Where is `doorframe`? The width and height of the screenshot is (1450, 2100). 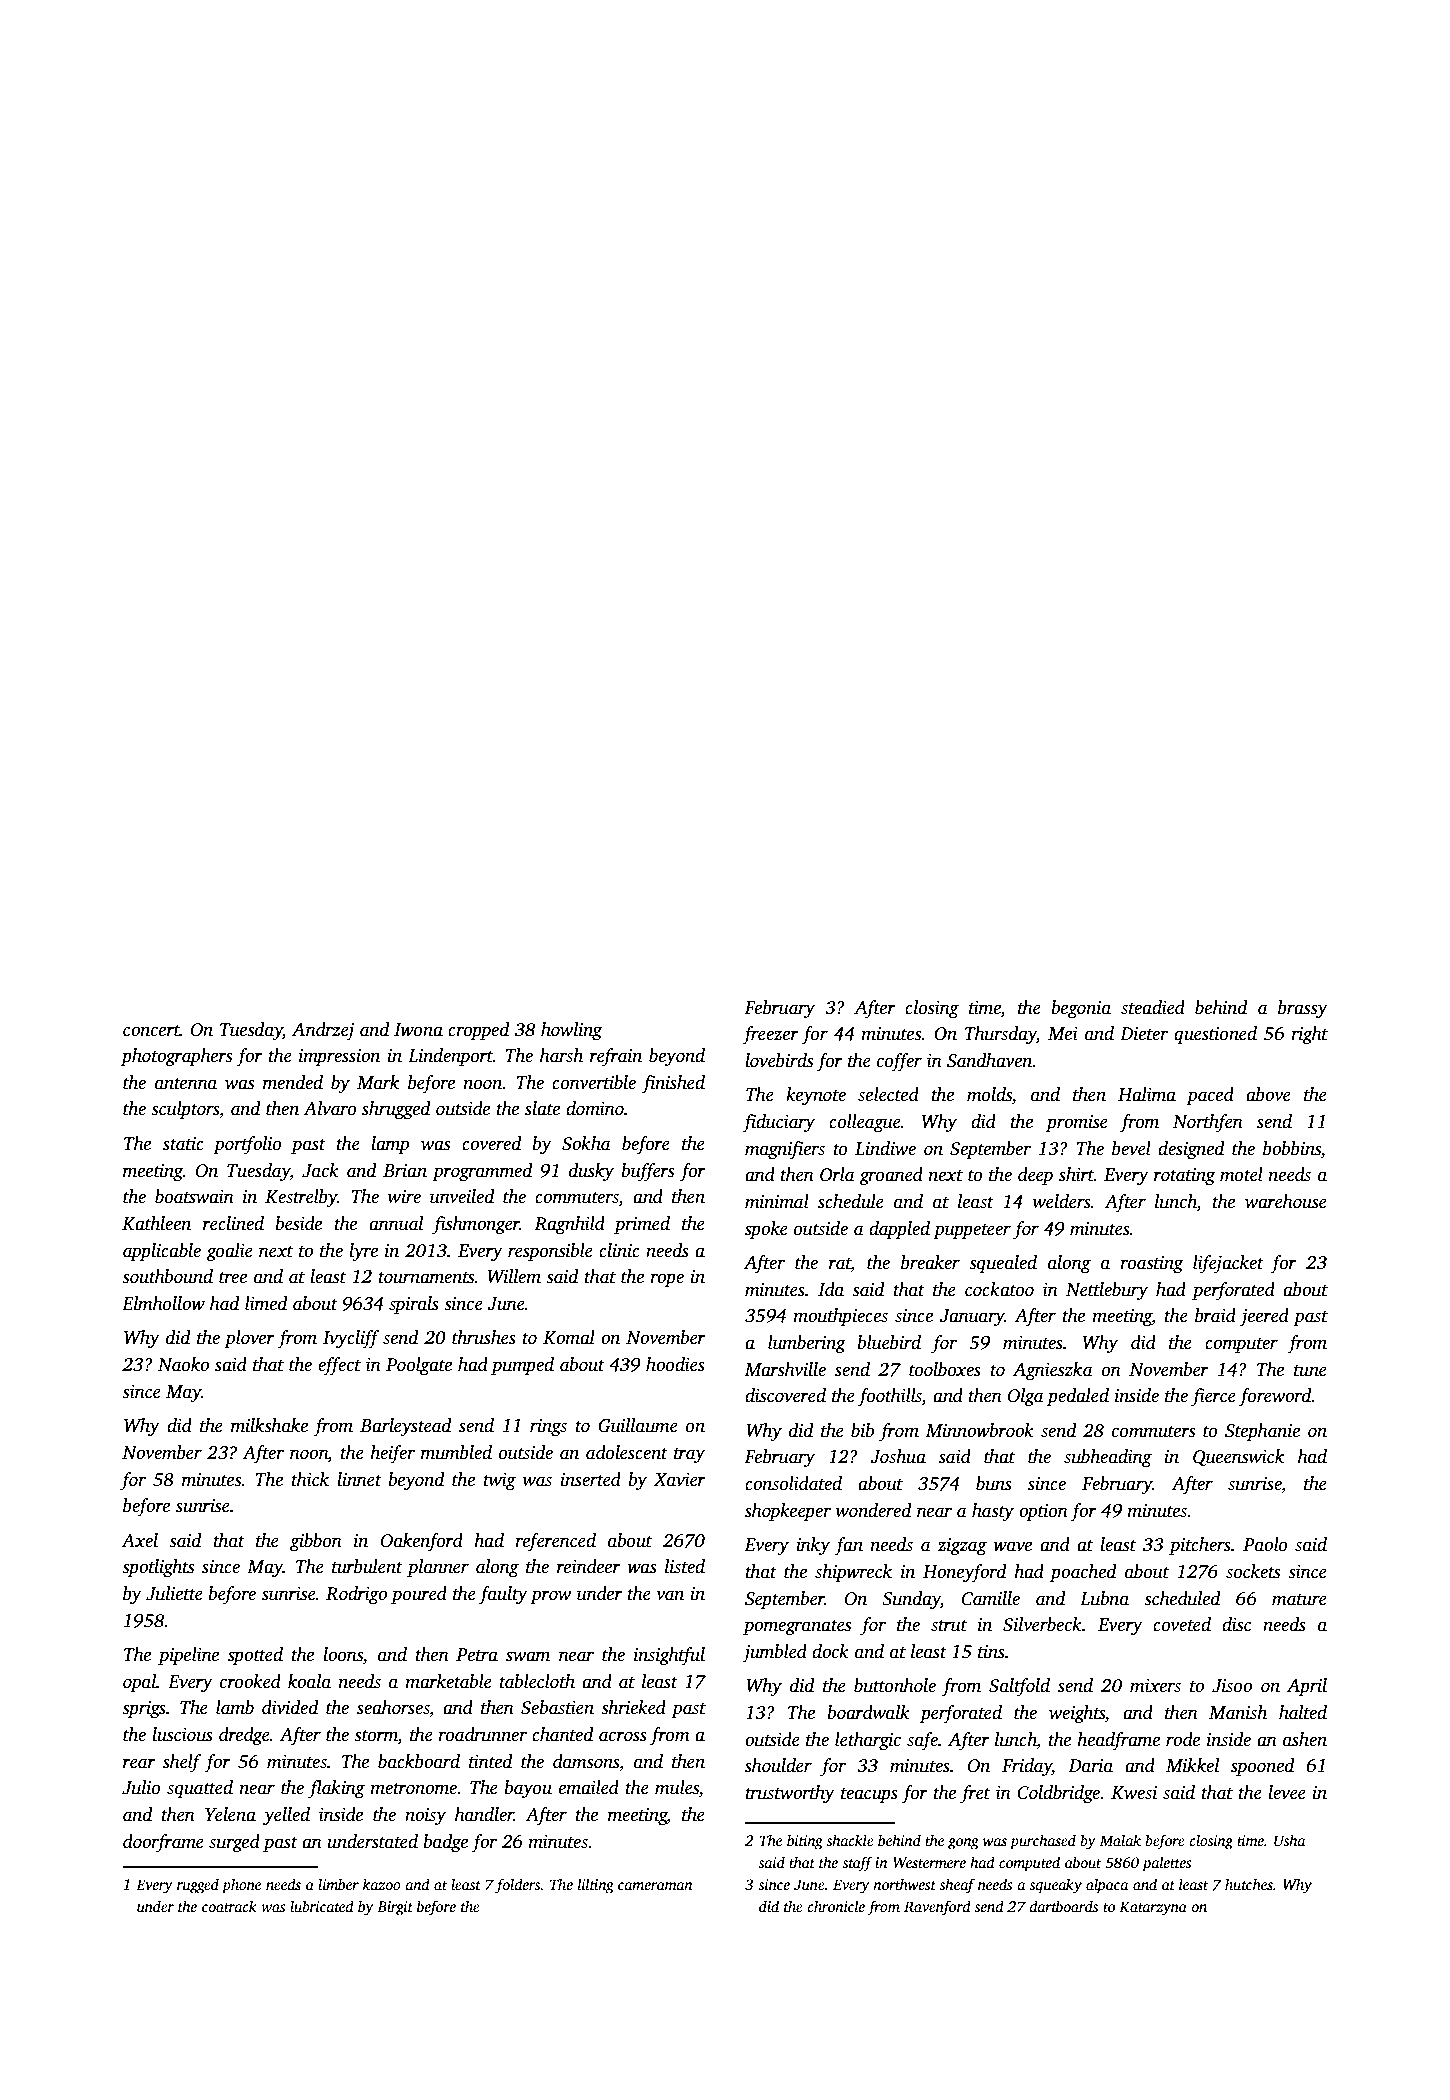 doorframe is located at coordinates (163, 1843).
